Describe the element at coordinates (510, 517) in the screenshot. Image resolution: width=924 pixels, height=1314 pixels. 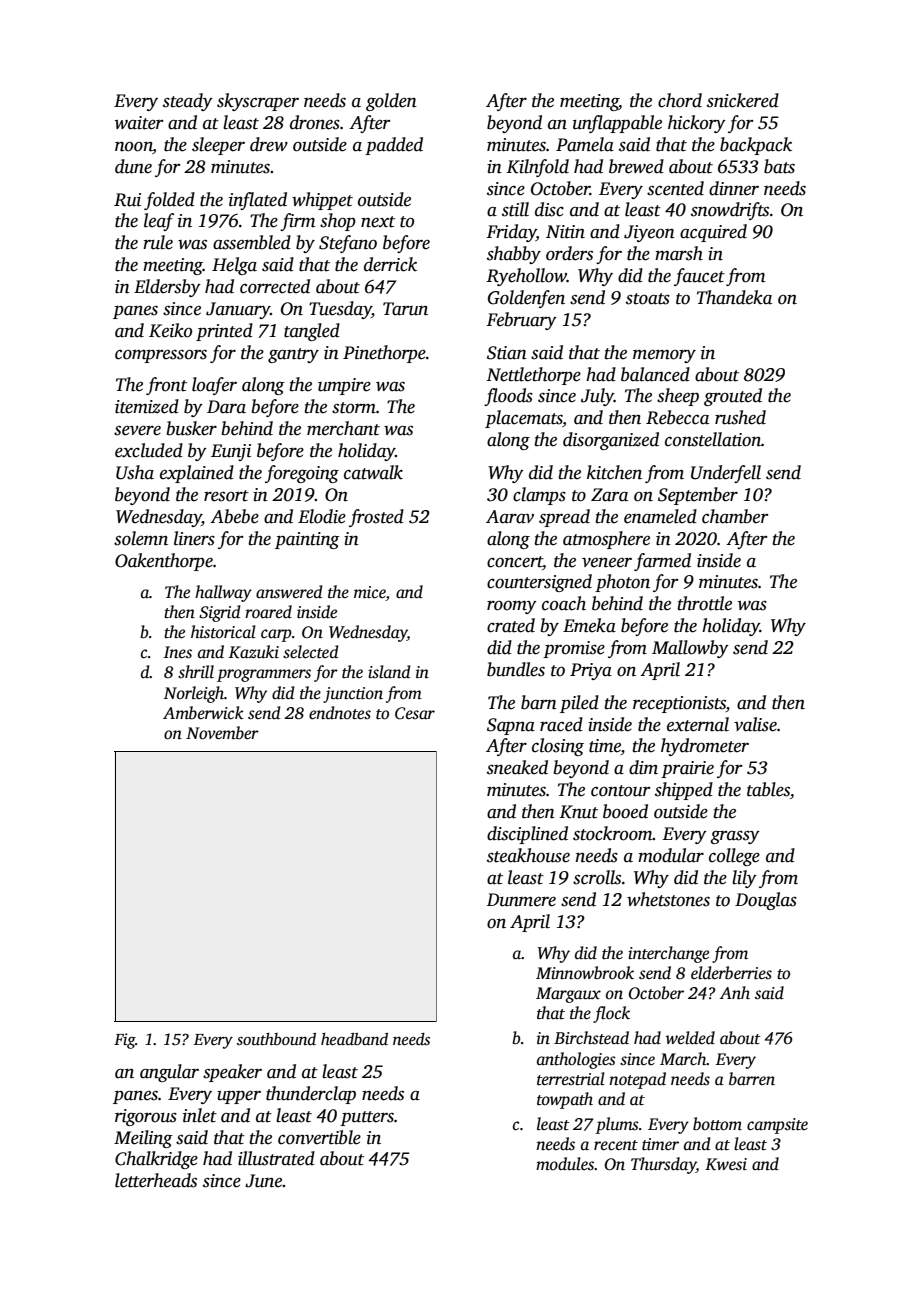
I see `Aarav` at that location.
